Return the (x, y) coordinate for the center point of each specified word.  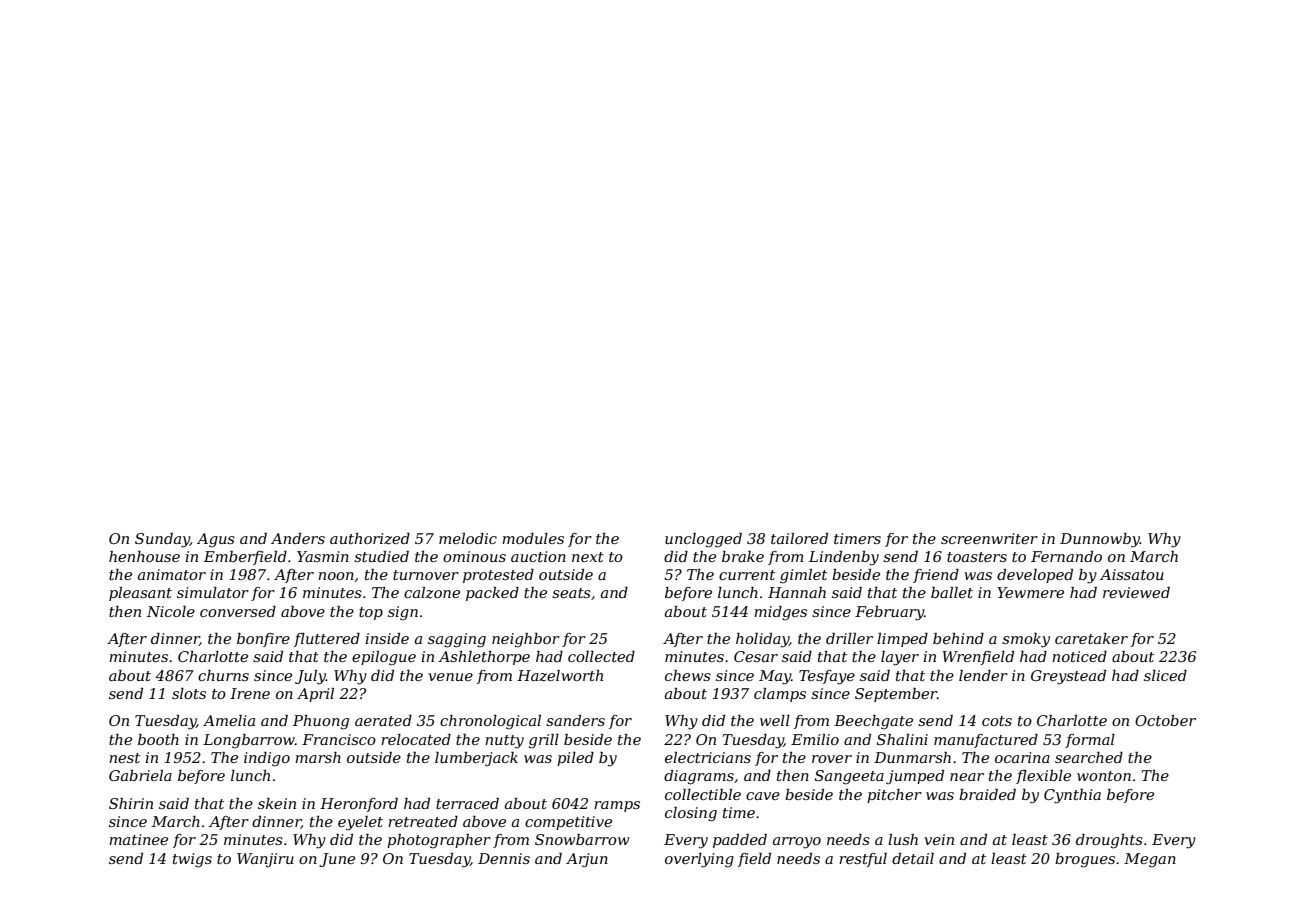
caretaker (1091, 638)
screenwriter (989, 538)
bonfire (263, 640)
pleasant (140, 594)
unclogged (703, 540)
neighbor (526, 640)
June (337, 860)
